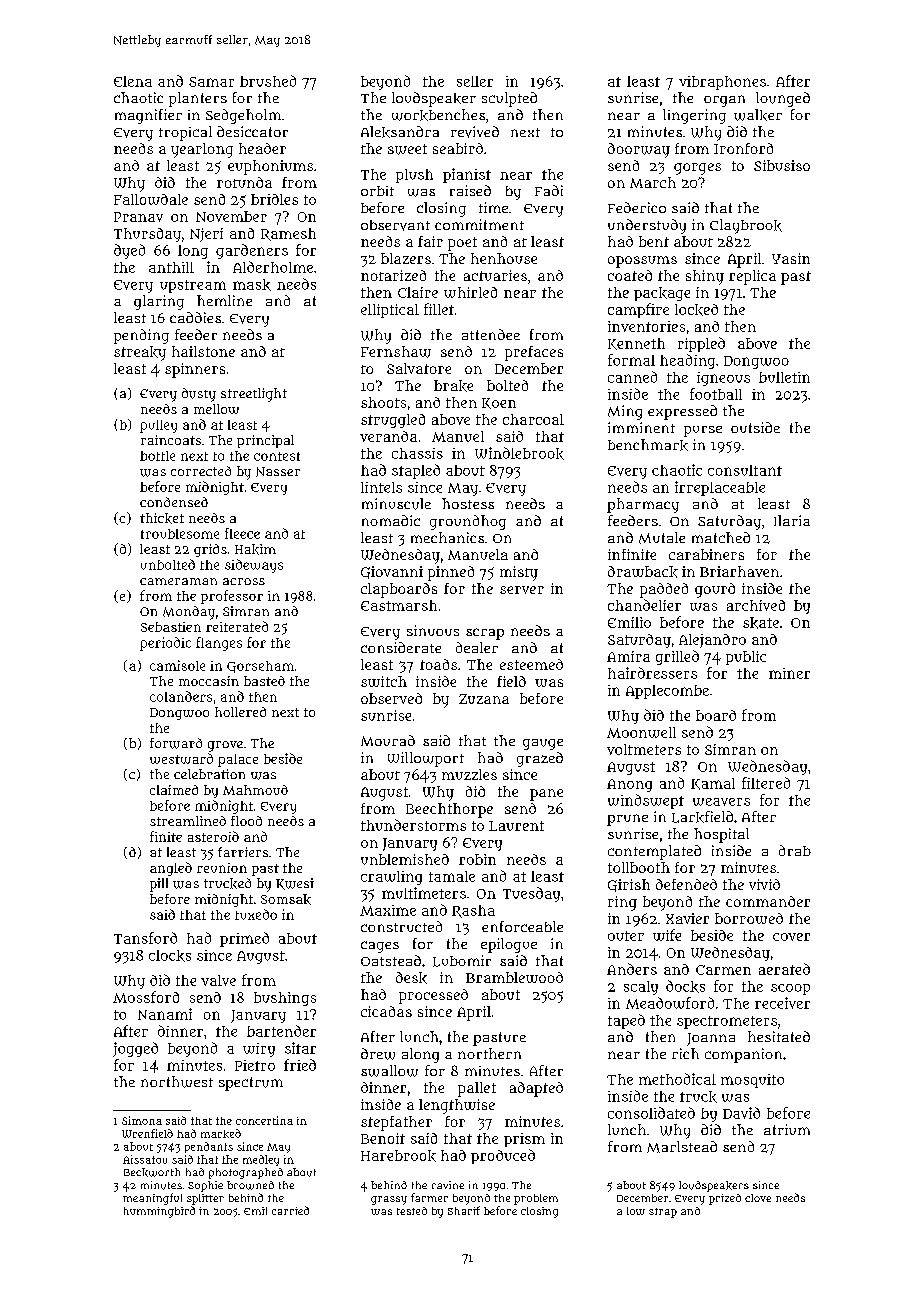 This screenshot has width=924, height=1308. Describe the element at coordinates (795, 850) in the screenshot. I see `drab` at that location.
